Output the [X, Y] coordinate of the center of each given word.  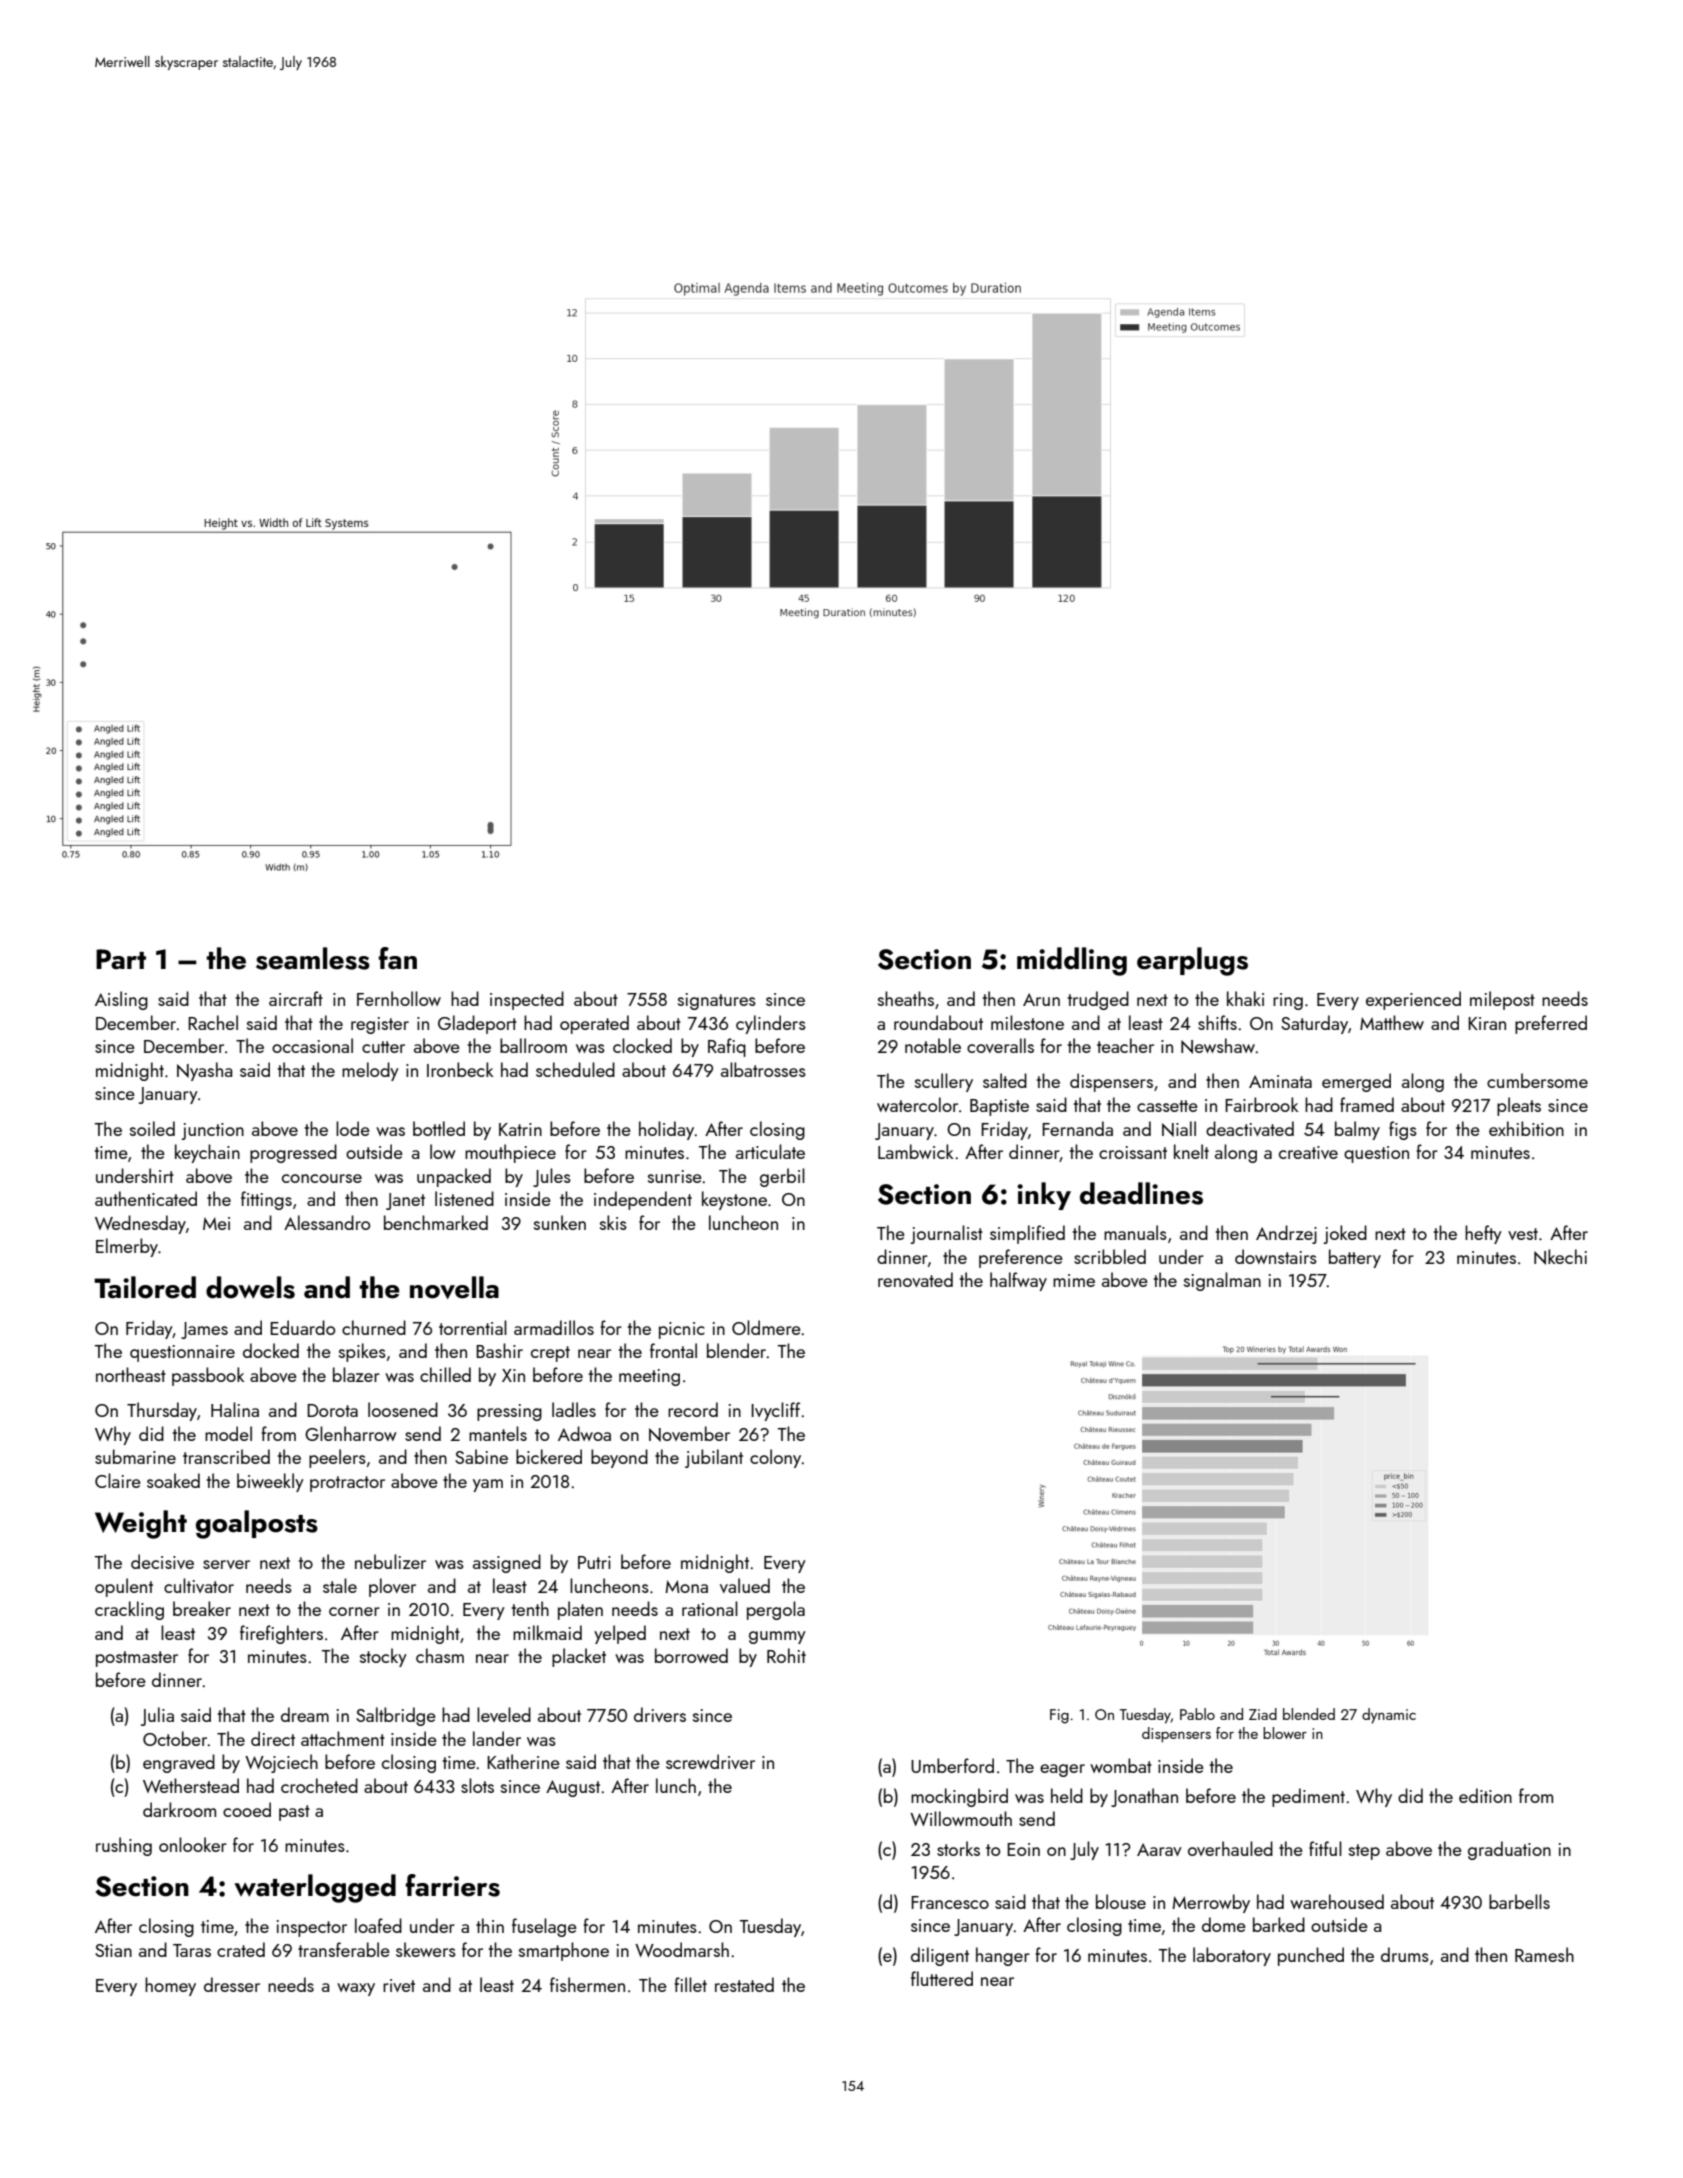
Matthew [1392, 1022]
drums [1405, 1954]
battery [1355, 1258]
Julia [157, 1716]
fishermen [587, 1984]
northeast [131, 1374]
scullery [944, 1082]
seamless [313, 958]
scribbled [1110, 1256]
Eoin [1023, 1849]
